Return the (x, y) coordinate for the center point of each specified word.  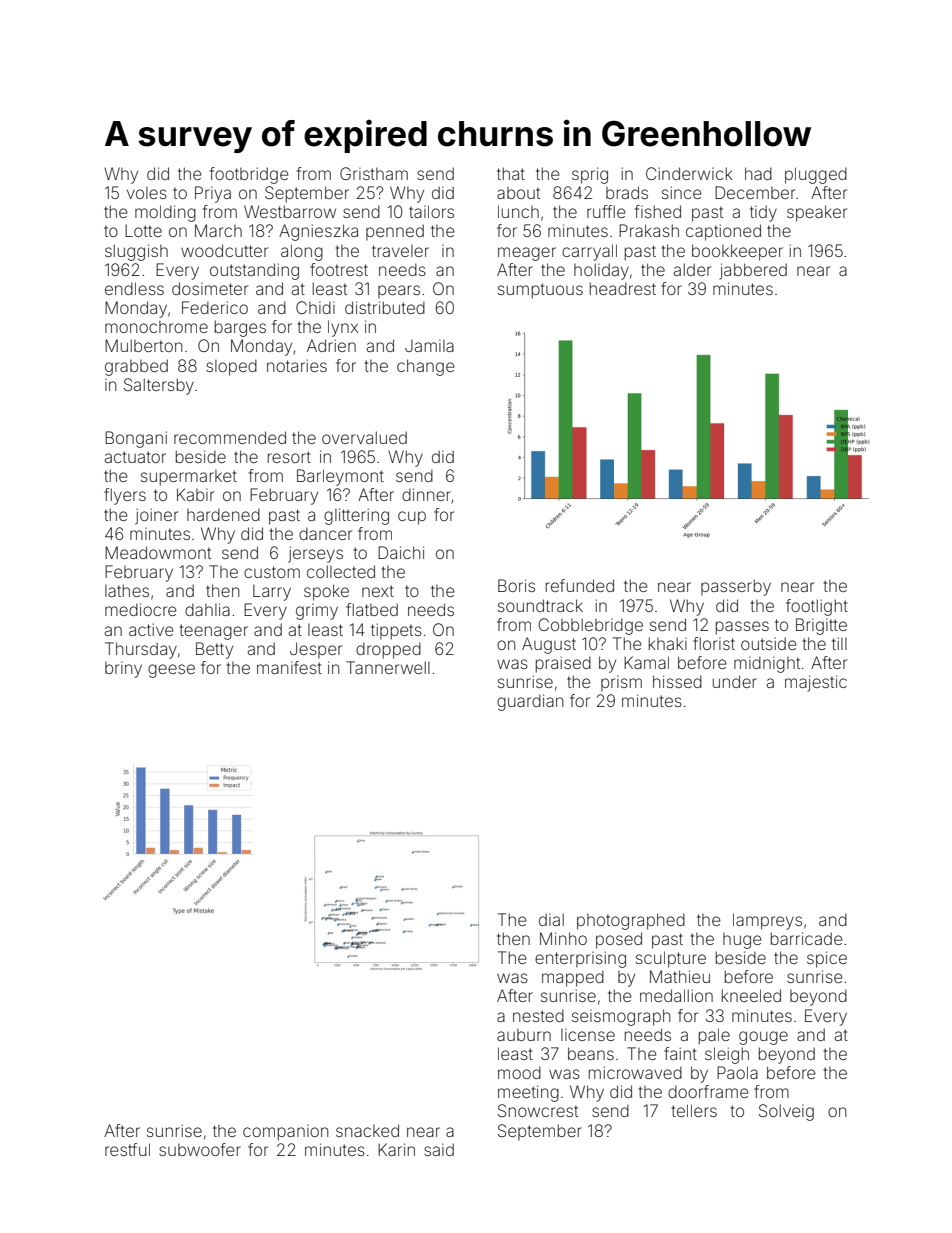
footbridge (249, 175)
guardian (530, 702)
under (735, 681)
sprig (590, 175)
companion (285, 1133)
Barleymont (340, 477)
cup (412, 518)
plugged (816, 175)
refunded (580, 585)
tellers (694, 1110)
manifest (289, 667)
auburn (524, 1035)
